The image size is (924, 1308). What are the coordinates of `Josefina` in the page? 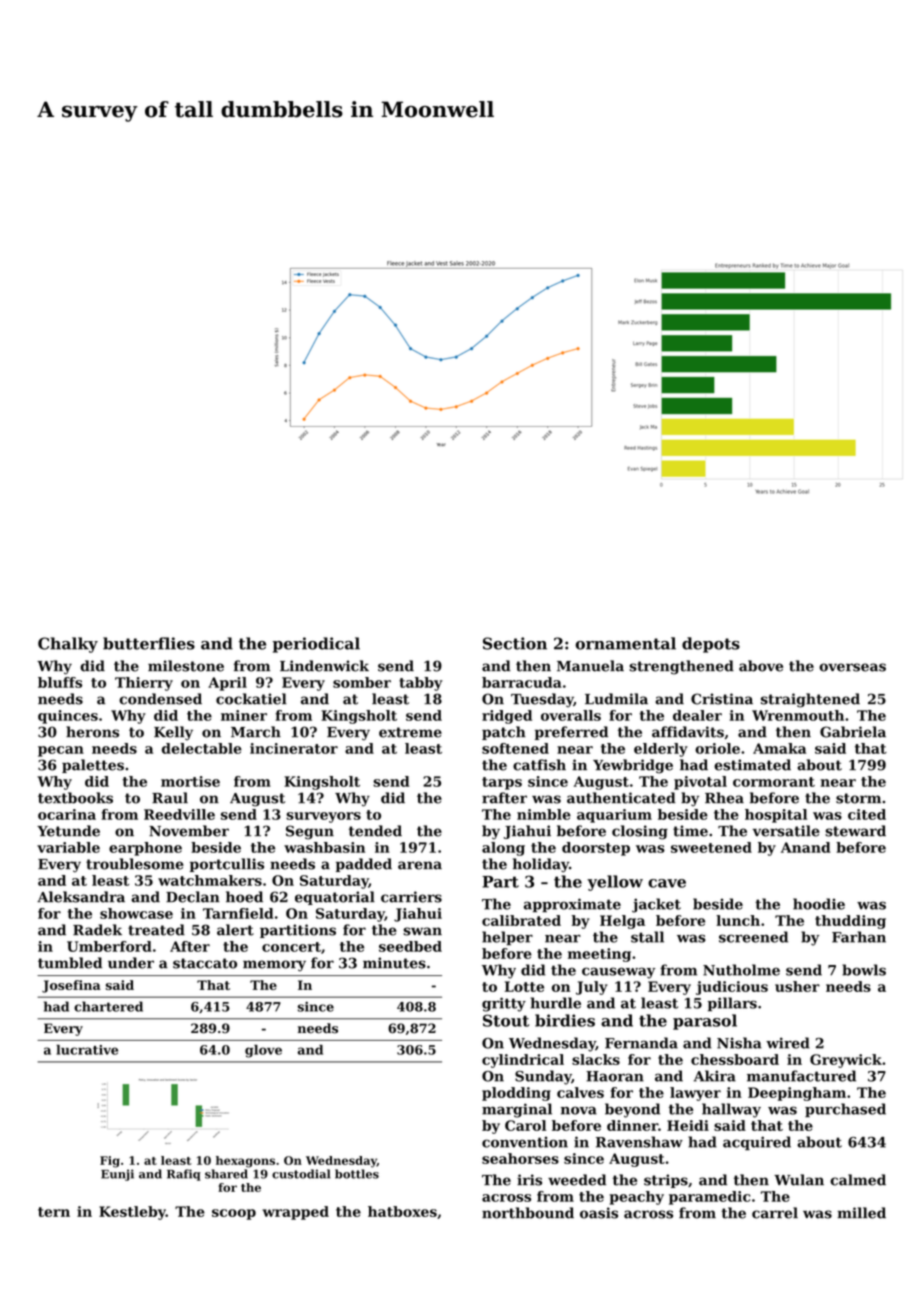 It's located at (71, 986).
